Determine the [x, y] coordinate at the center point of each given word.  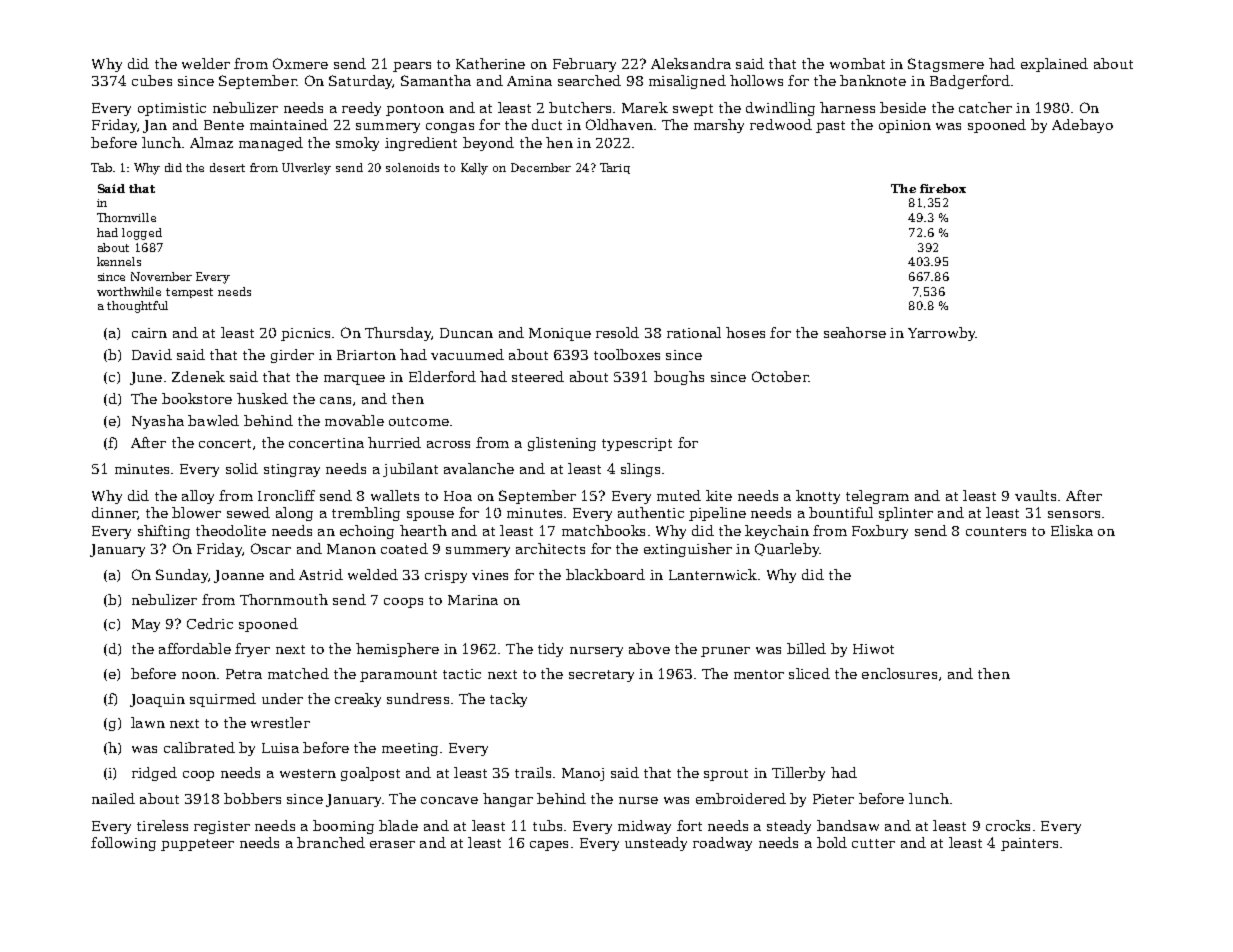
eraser [392, 844]
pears [412, 67]
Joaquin [157, 700]
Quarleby [787, 550]
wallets [395, 495]
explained [1054, 65]
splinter [906, 514]
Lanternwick [713, 574]
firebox [943, 188]
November [161, 276]
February [584, 65]
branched [331, 842]
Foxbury [880, 532]
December [541, 167]
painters [1029, 844]
